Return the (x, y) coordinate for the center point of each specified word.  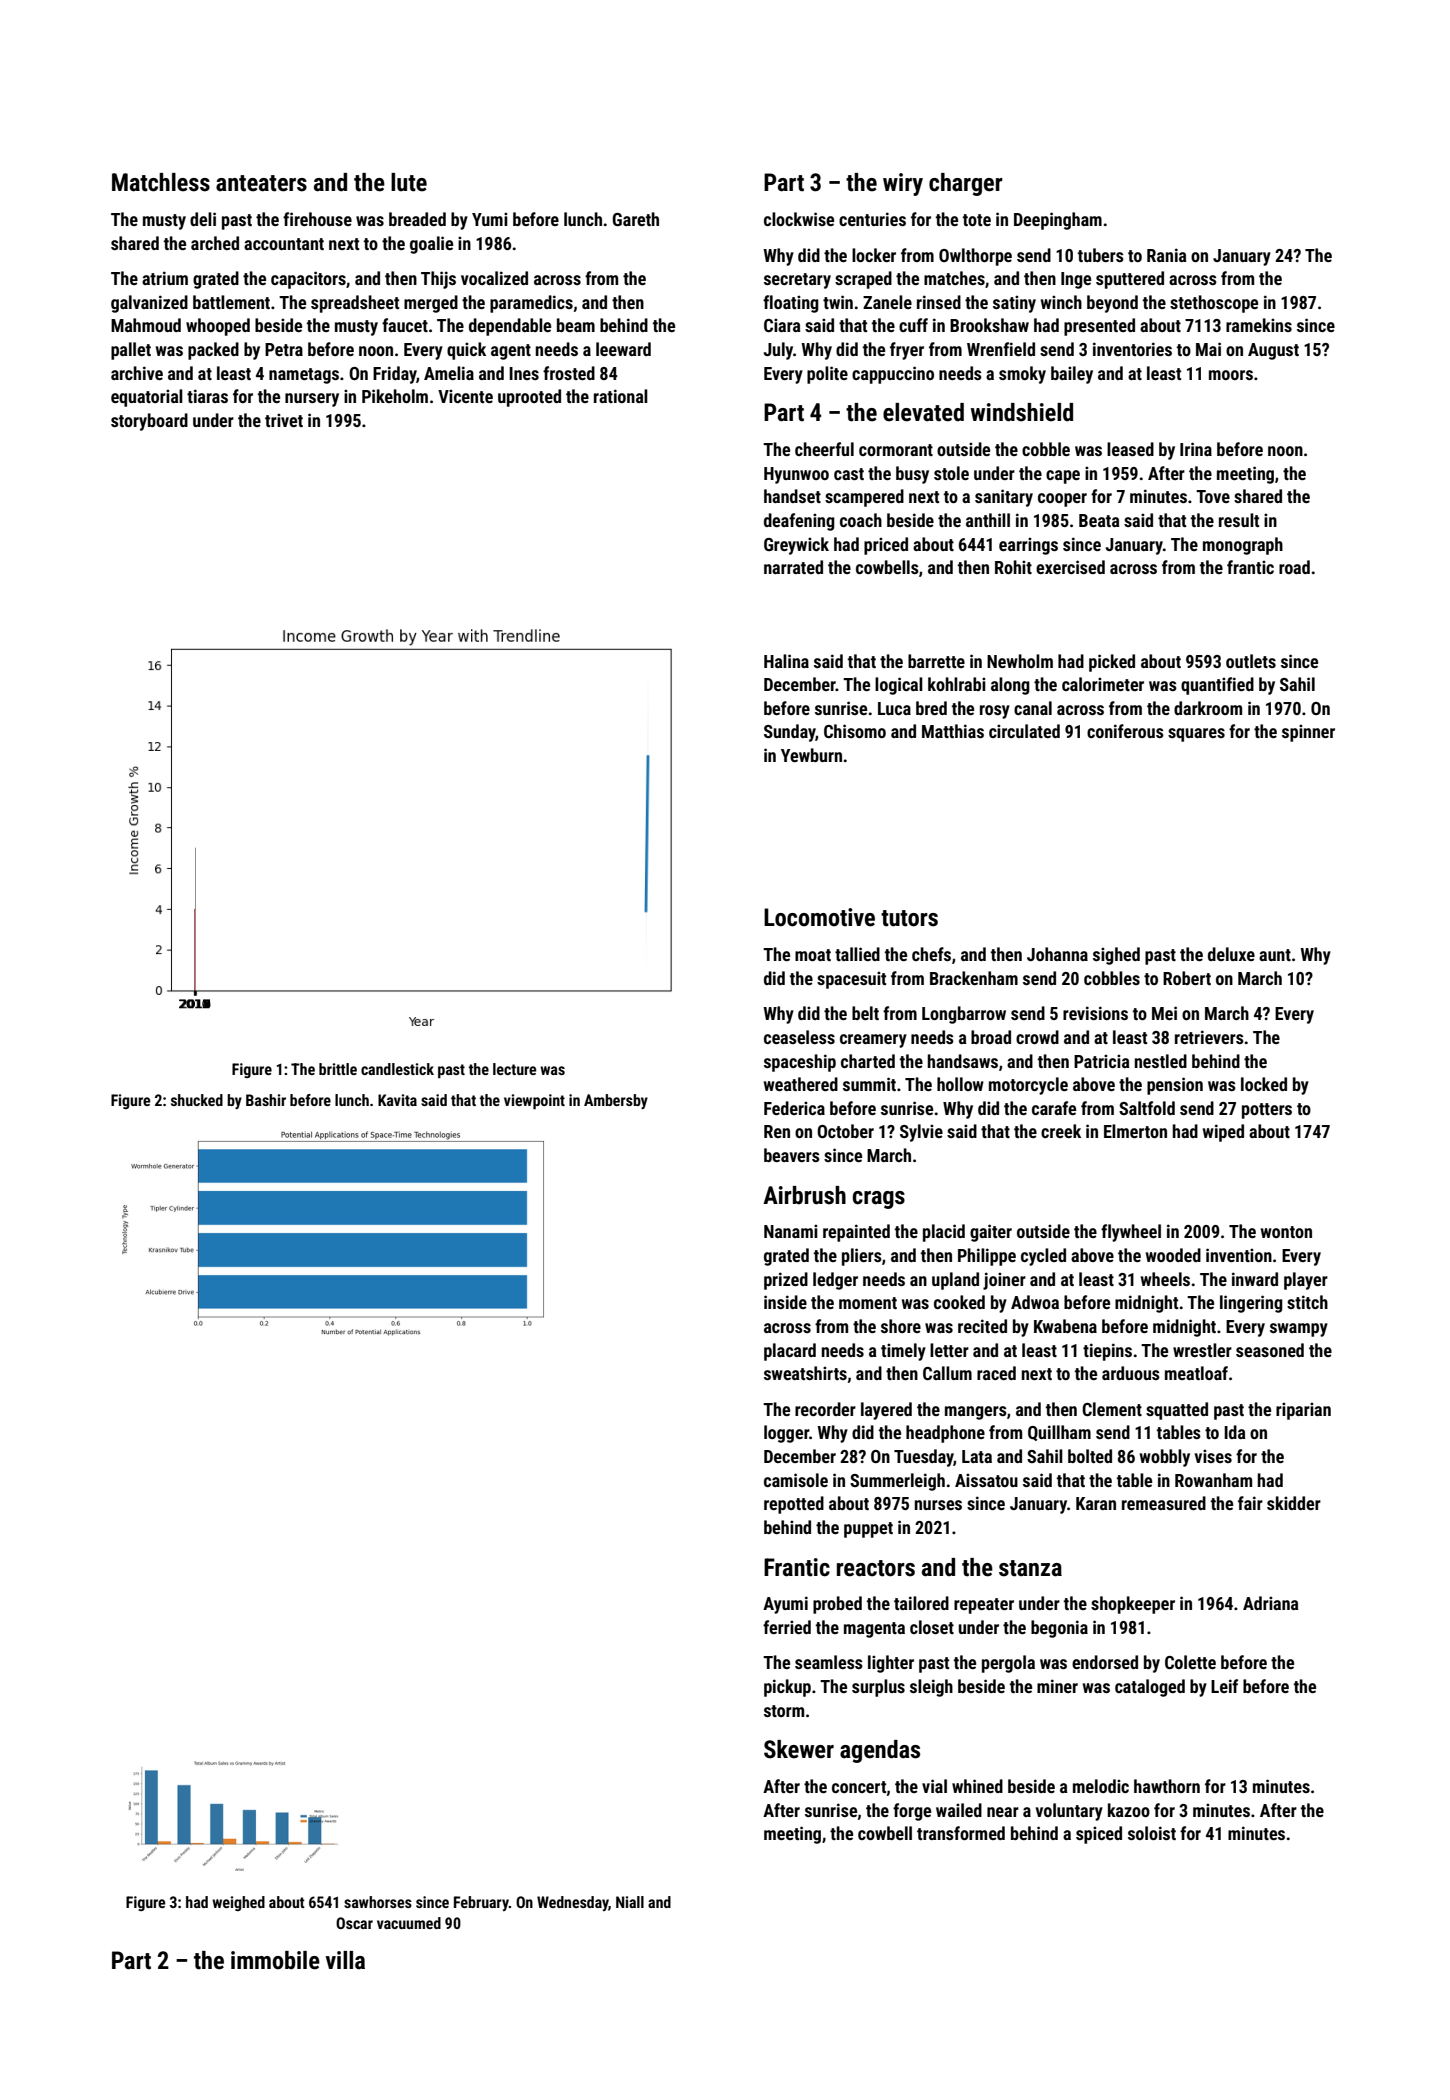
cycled (1043, 1257)
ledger (835, 1281)
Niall (630, 1902)
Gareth (635, 219)
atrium (165, 278)
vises (1213, 1456)
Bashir (266, 1100)
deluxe (1231, 954)
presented (1099, 327)
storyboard (149, 422)
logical (899, 686)
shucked (197, 1100)
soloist (1152, 1833)
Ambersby (616, 1101)
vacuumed (409, 1923)
